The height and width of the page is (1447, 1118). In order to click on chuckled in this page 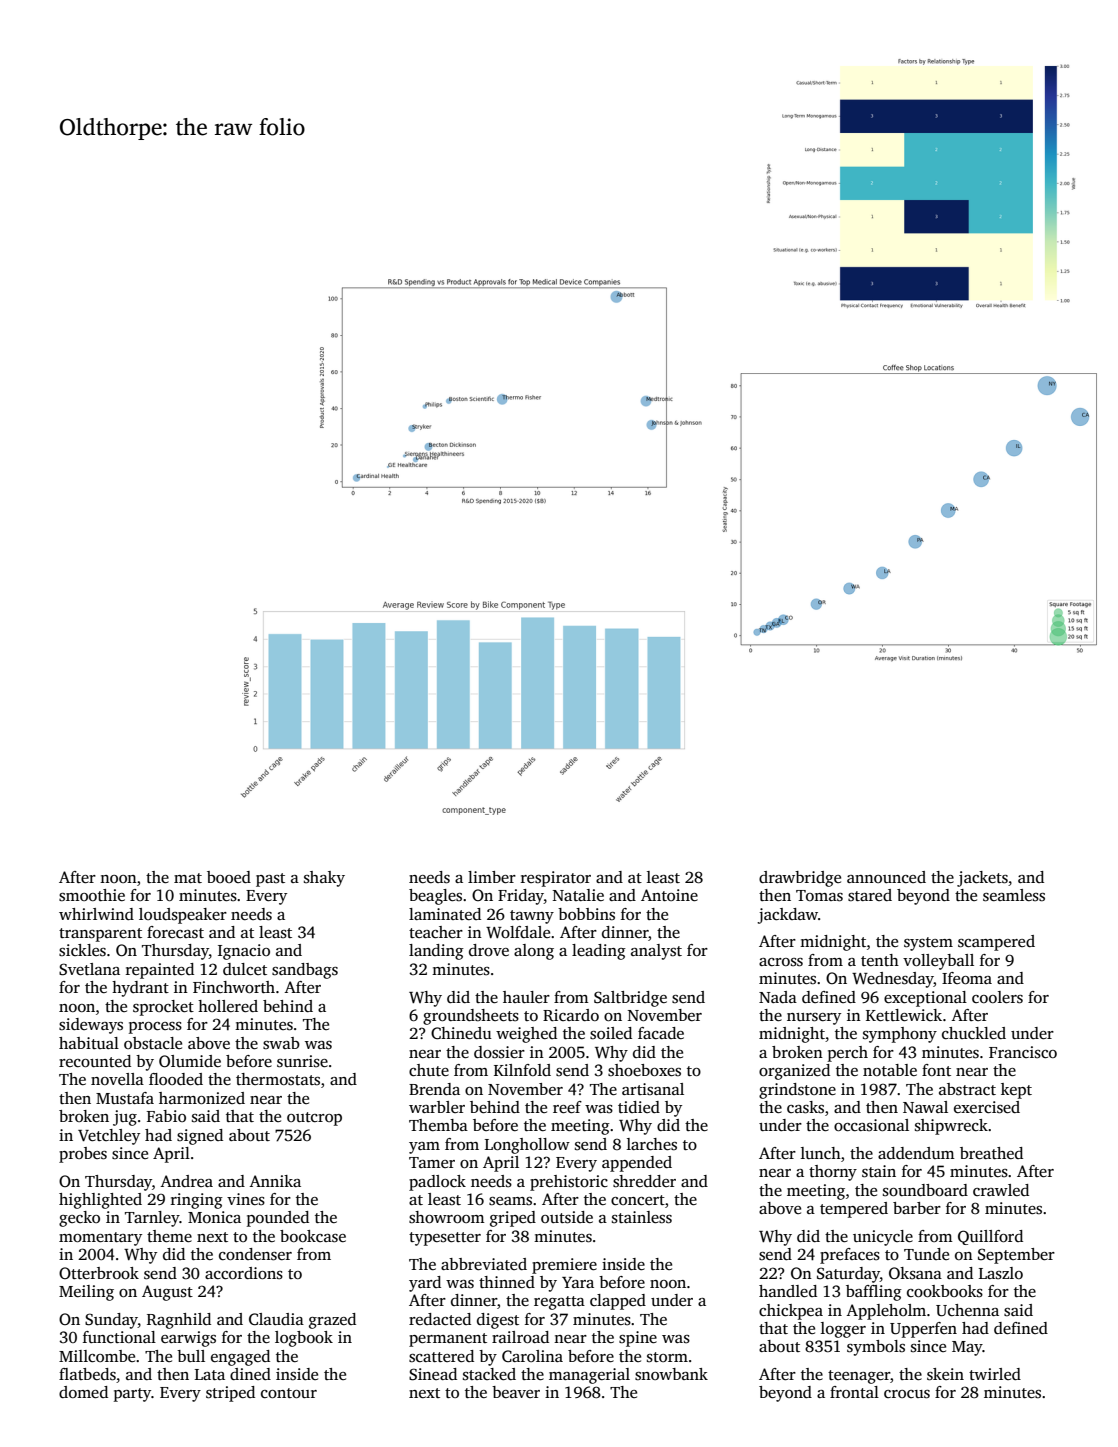, I will do `click(974, 1033)`.
